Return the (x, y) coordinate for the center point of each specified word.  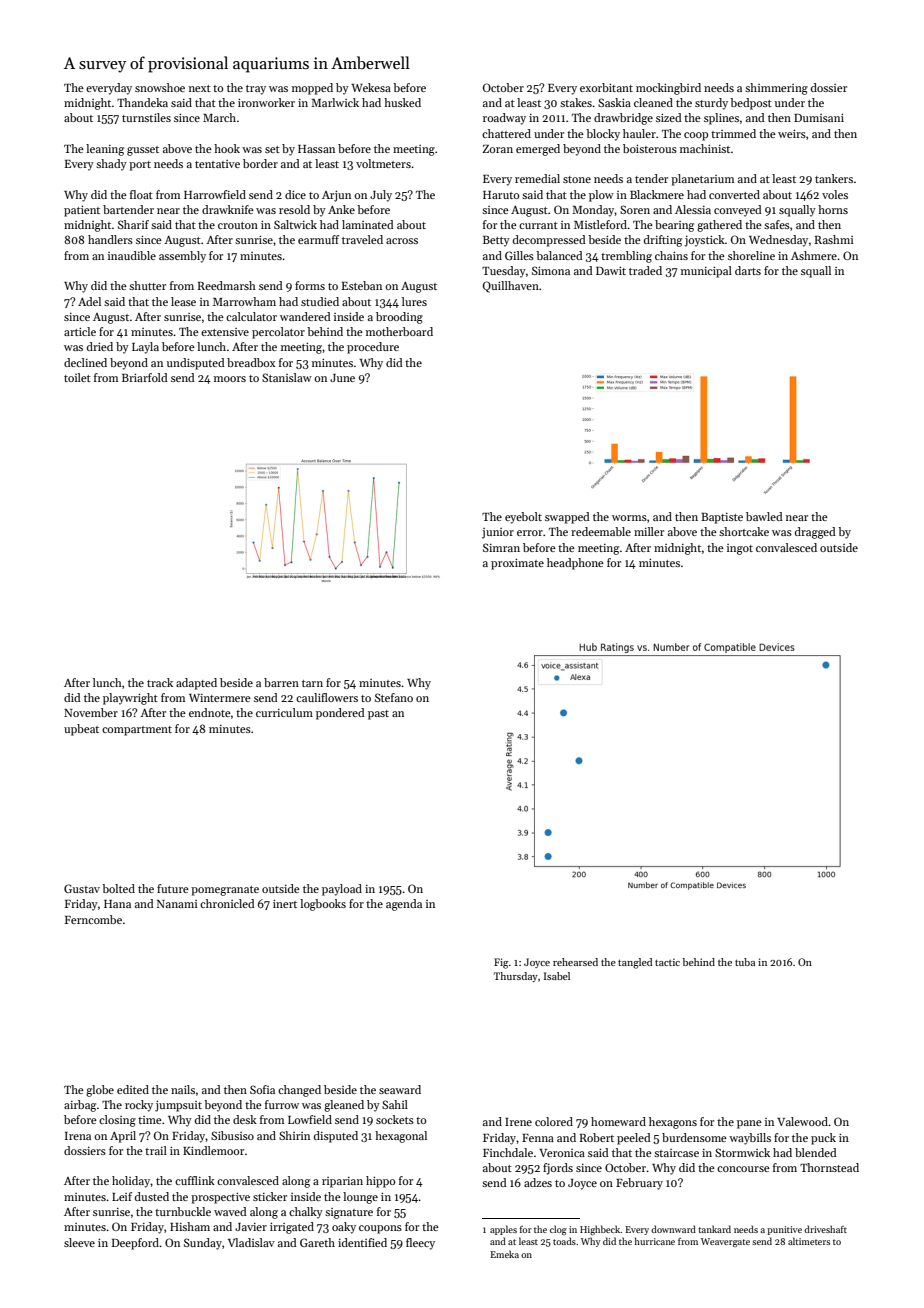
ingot (740, 549)
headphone (575, 564)
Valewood (802, 1121)
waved (230, 1211)
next (200, 88)
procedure (373, 348)
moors (230, 379)
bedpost (751, 104)
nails (183, 1089)
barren (281, 682)
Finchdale (508, 1152)
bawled (764, 516)
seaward (400, 1089)
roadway (504, 119)
